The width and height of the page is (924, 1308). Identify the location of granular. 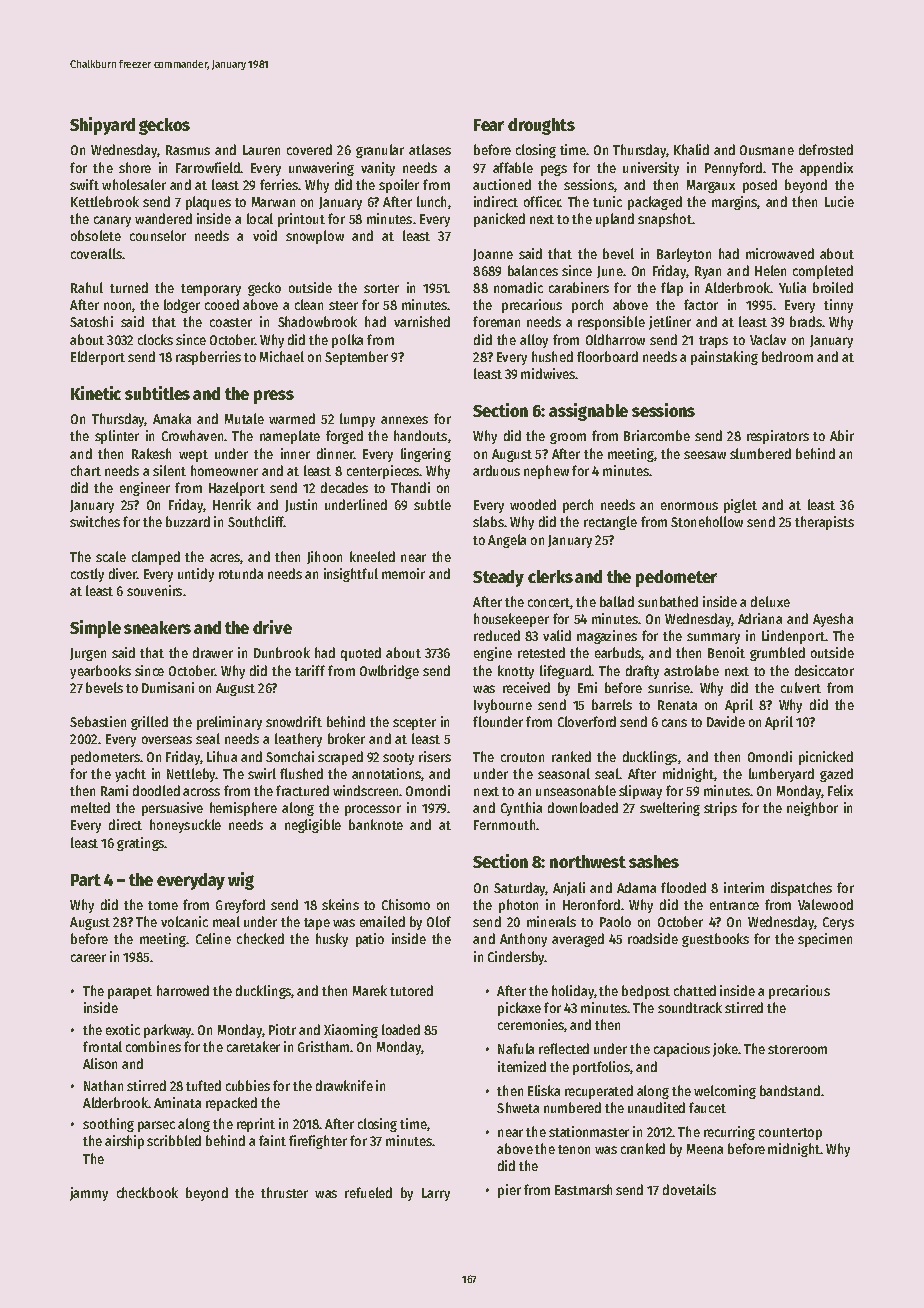
(380, 151).
